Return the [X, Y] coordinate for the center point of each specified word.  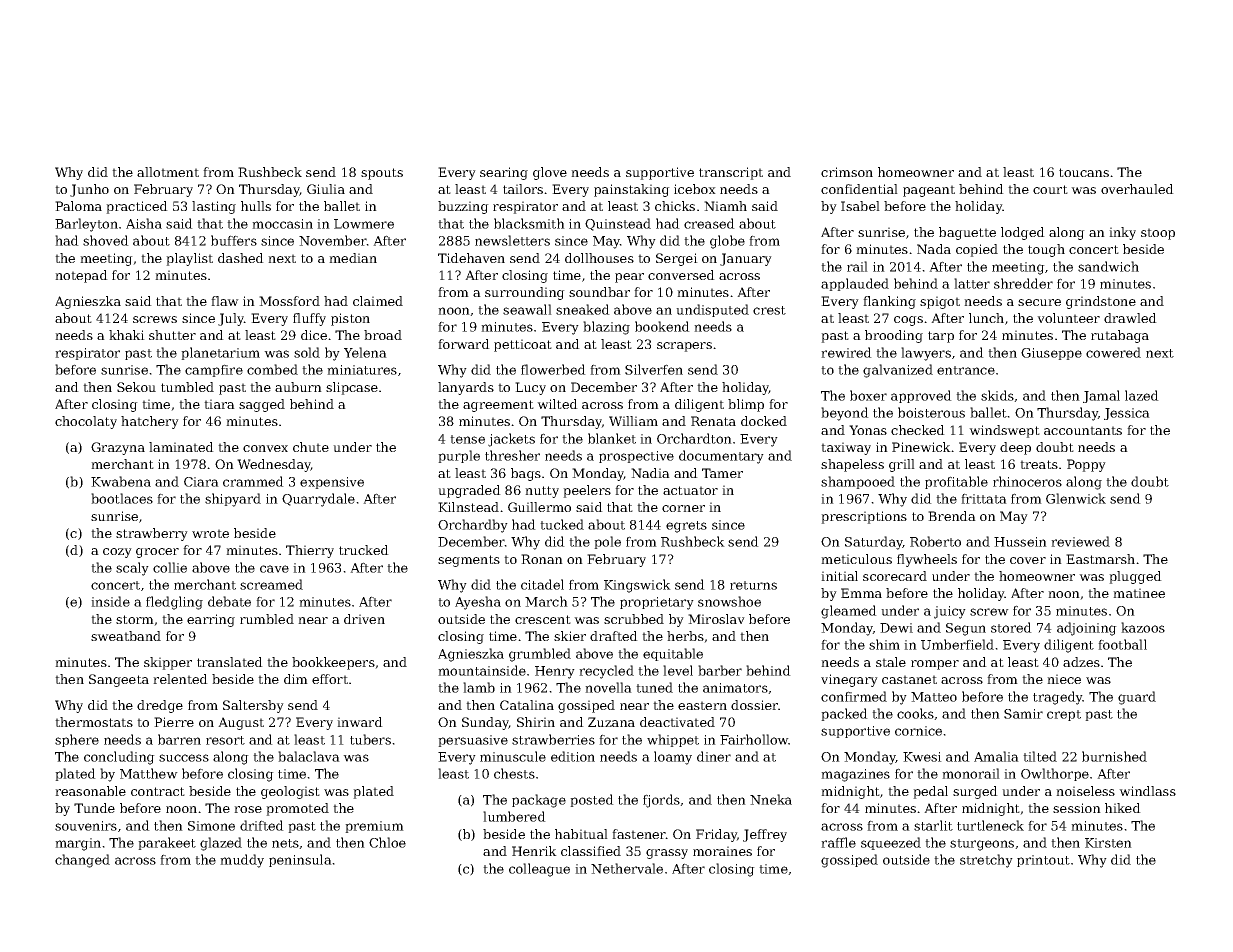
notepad [81, 276]
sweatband [126, 636]
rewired [846, 352]
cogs [908, 321]
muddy [242, 861]
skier [570, 636]
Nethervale [627, 868]
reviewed [1080, 541]
